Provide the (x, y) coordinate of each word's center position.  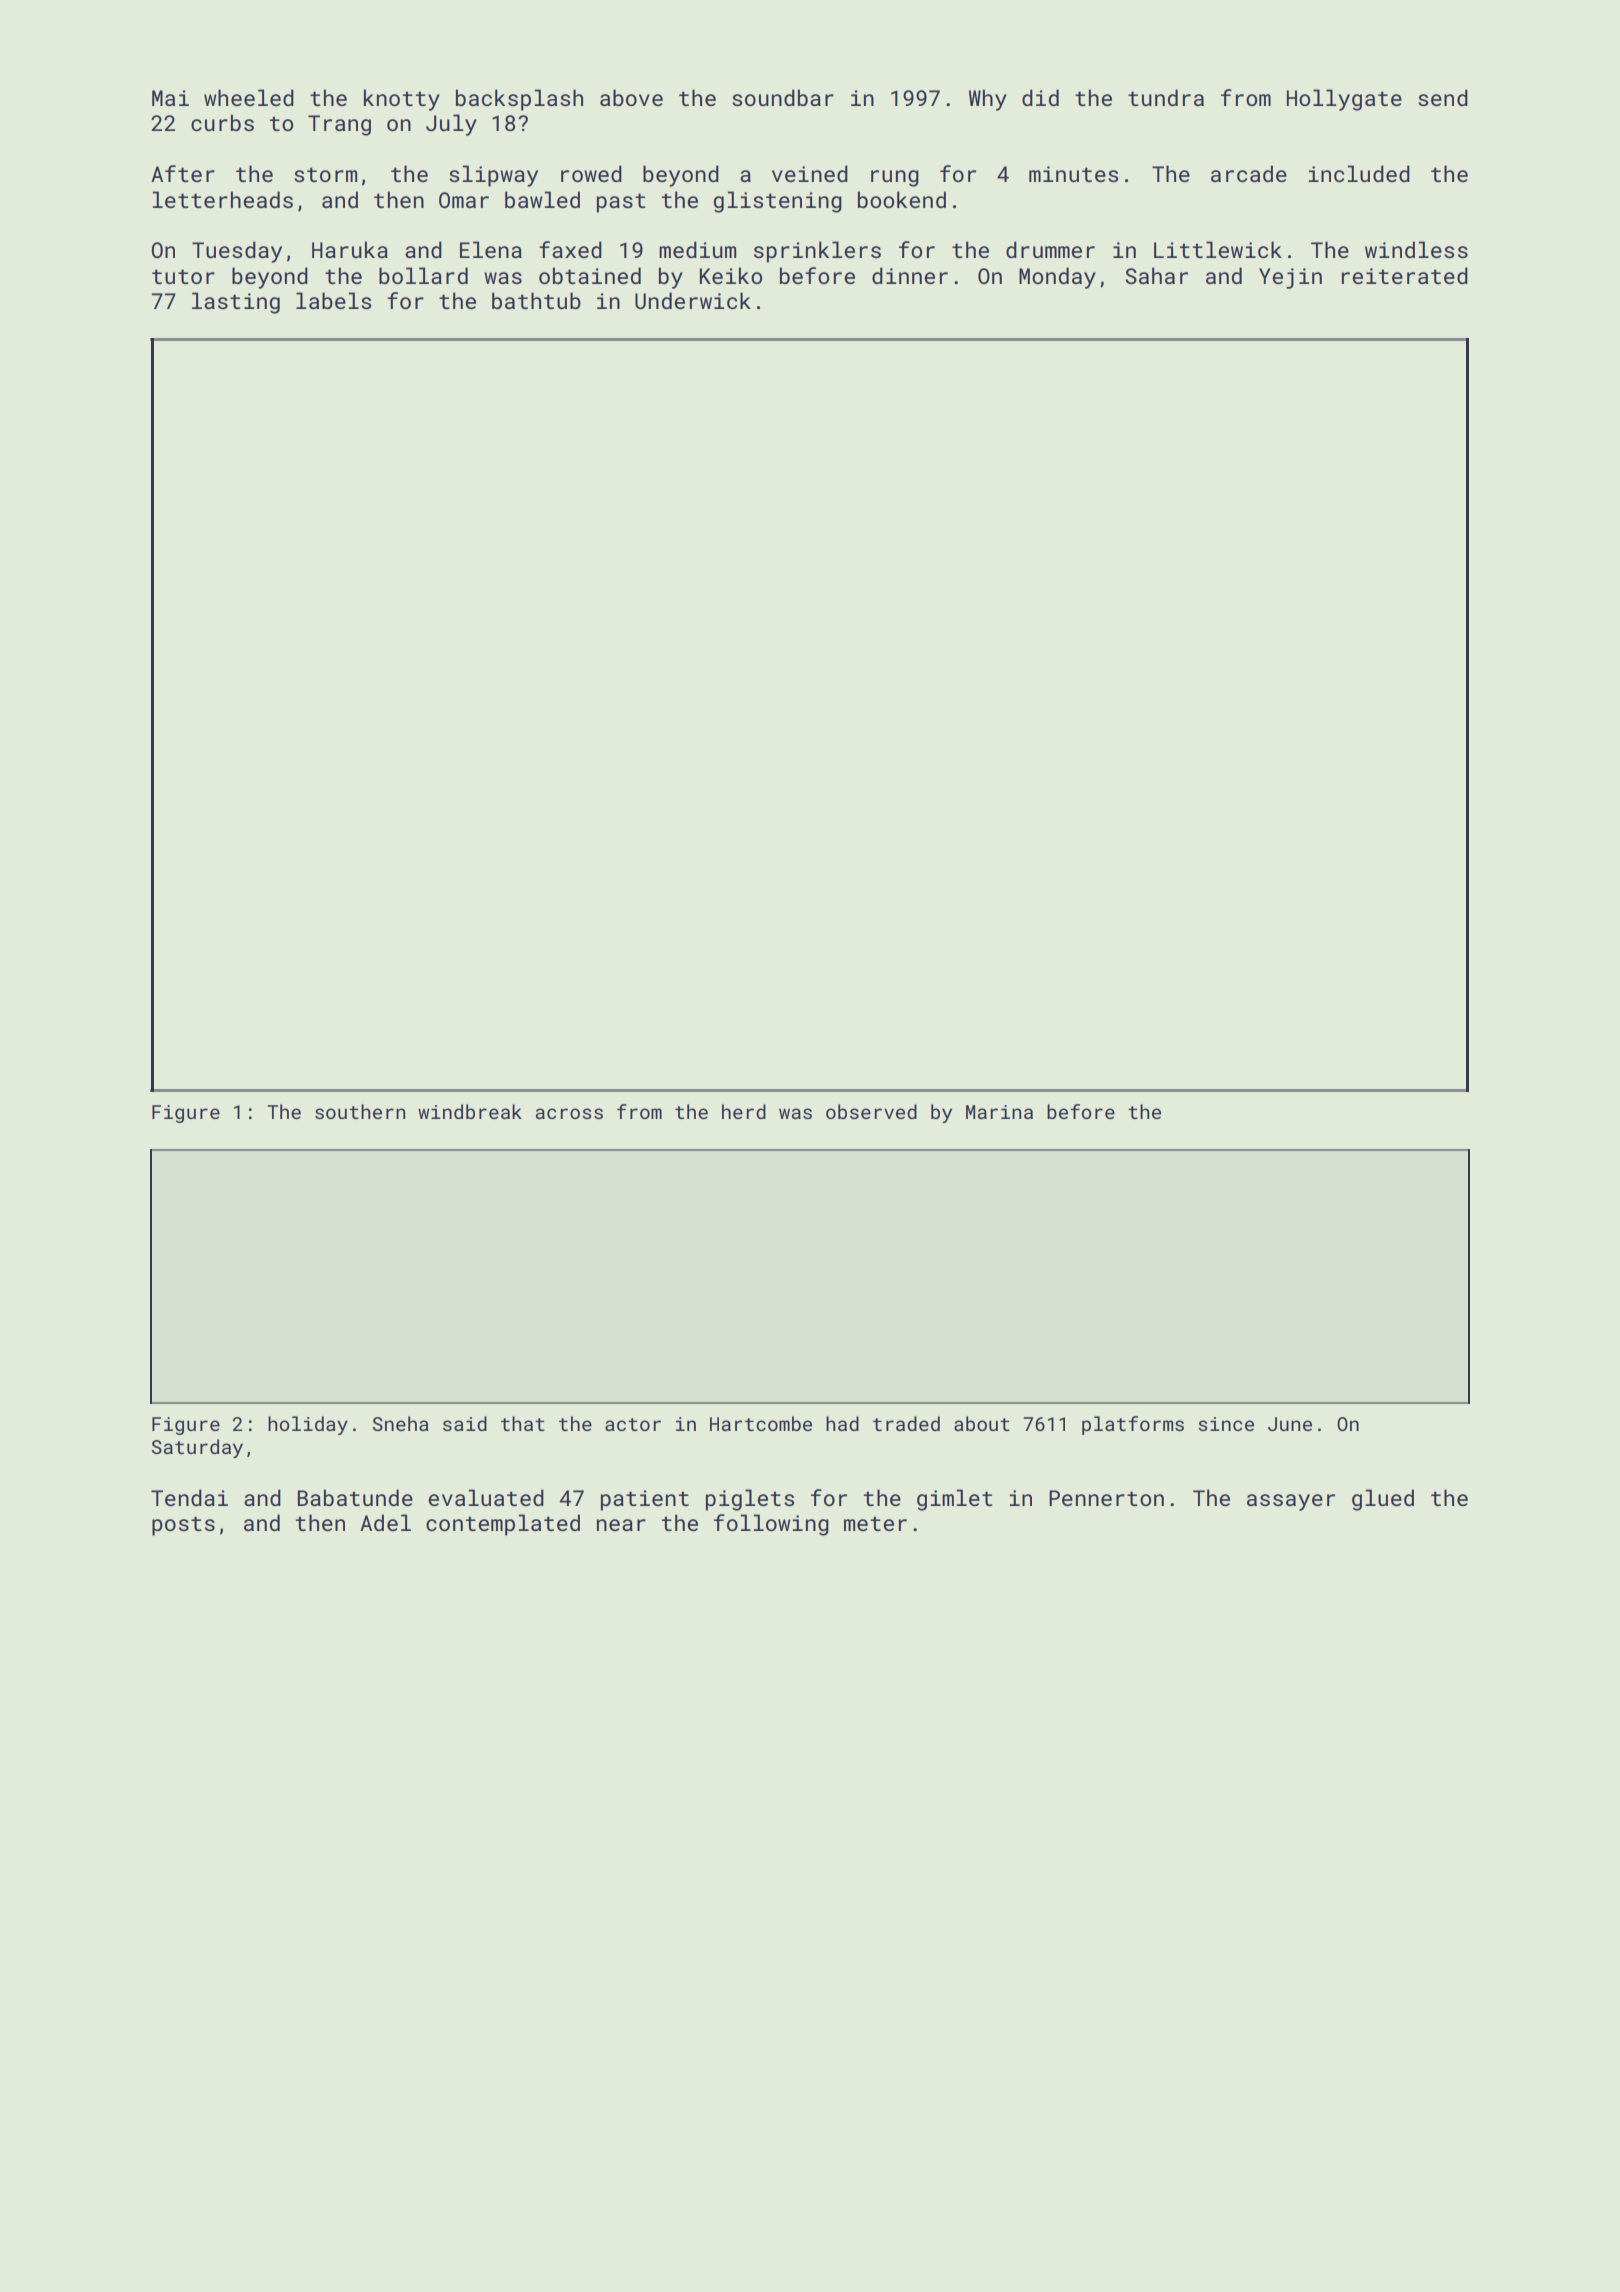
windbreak (470, 1111)
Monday (1057, 278)
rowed (591, 173)
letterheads (223, 199)
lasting (236, 303)
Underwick (693, 300)
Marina (999, 1112)
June (1290, 1424)
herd (744, 1111)
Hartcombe (761, 1423)
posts (183, 1526)
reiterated (1405, 275)
